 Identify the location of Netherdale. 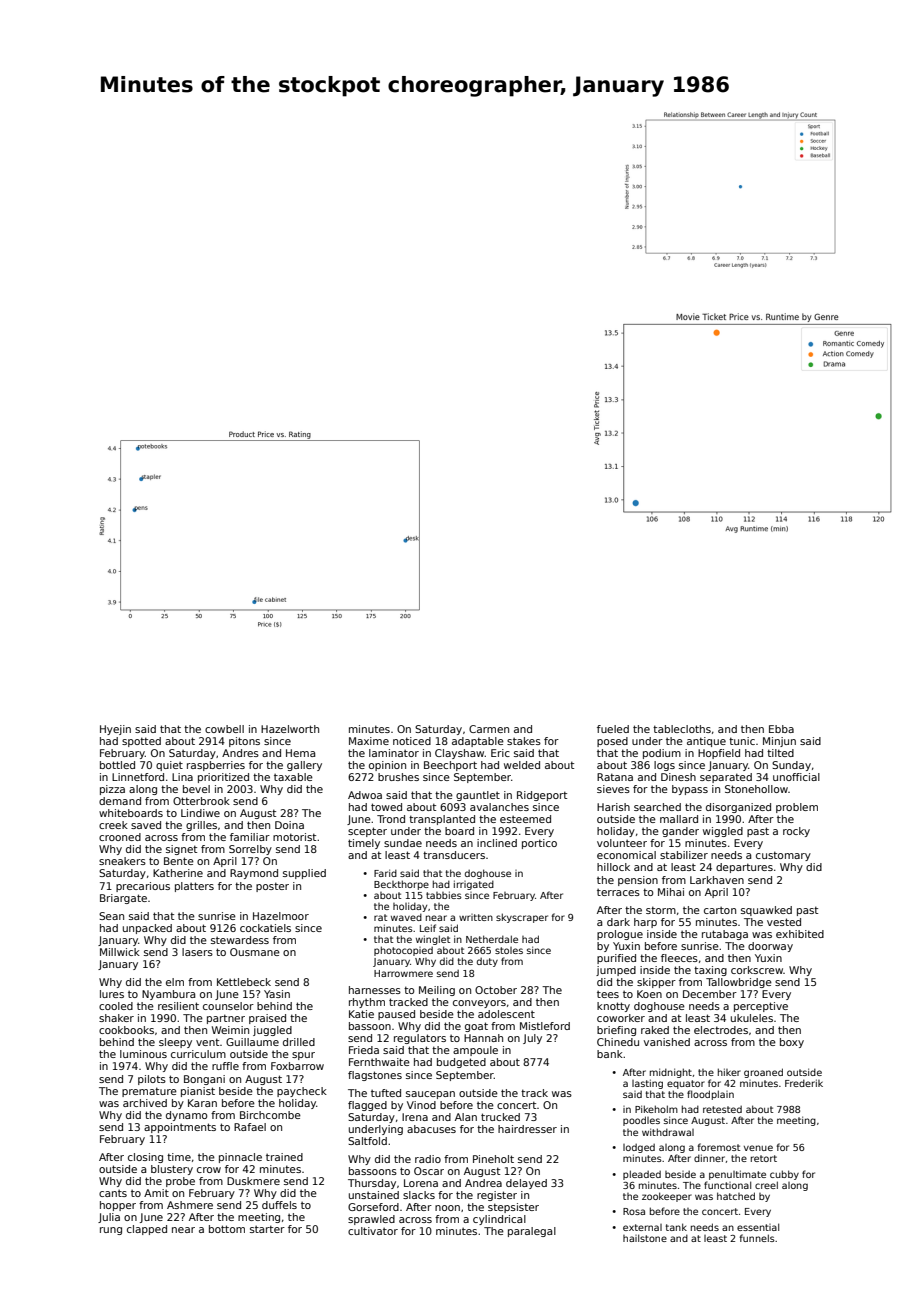
(492, 939).
